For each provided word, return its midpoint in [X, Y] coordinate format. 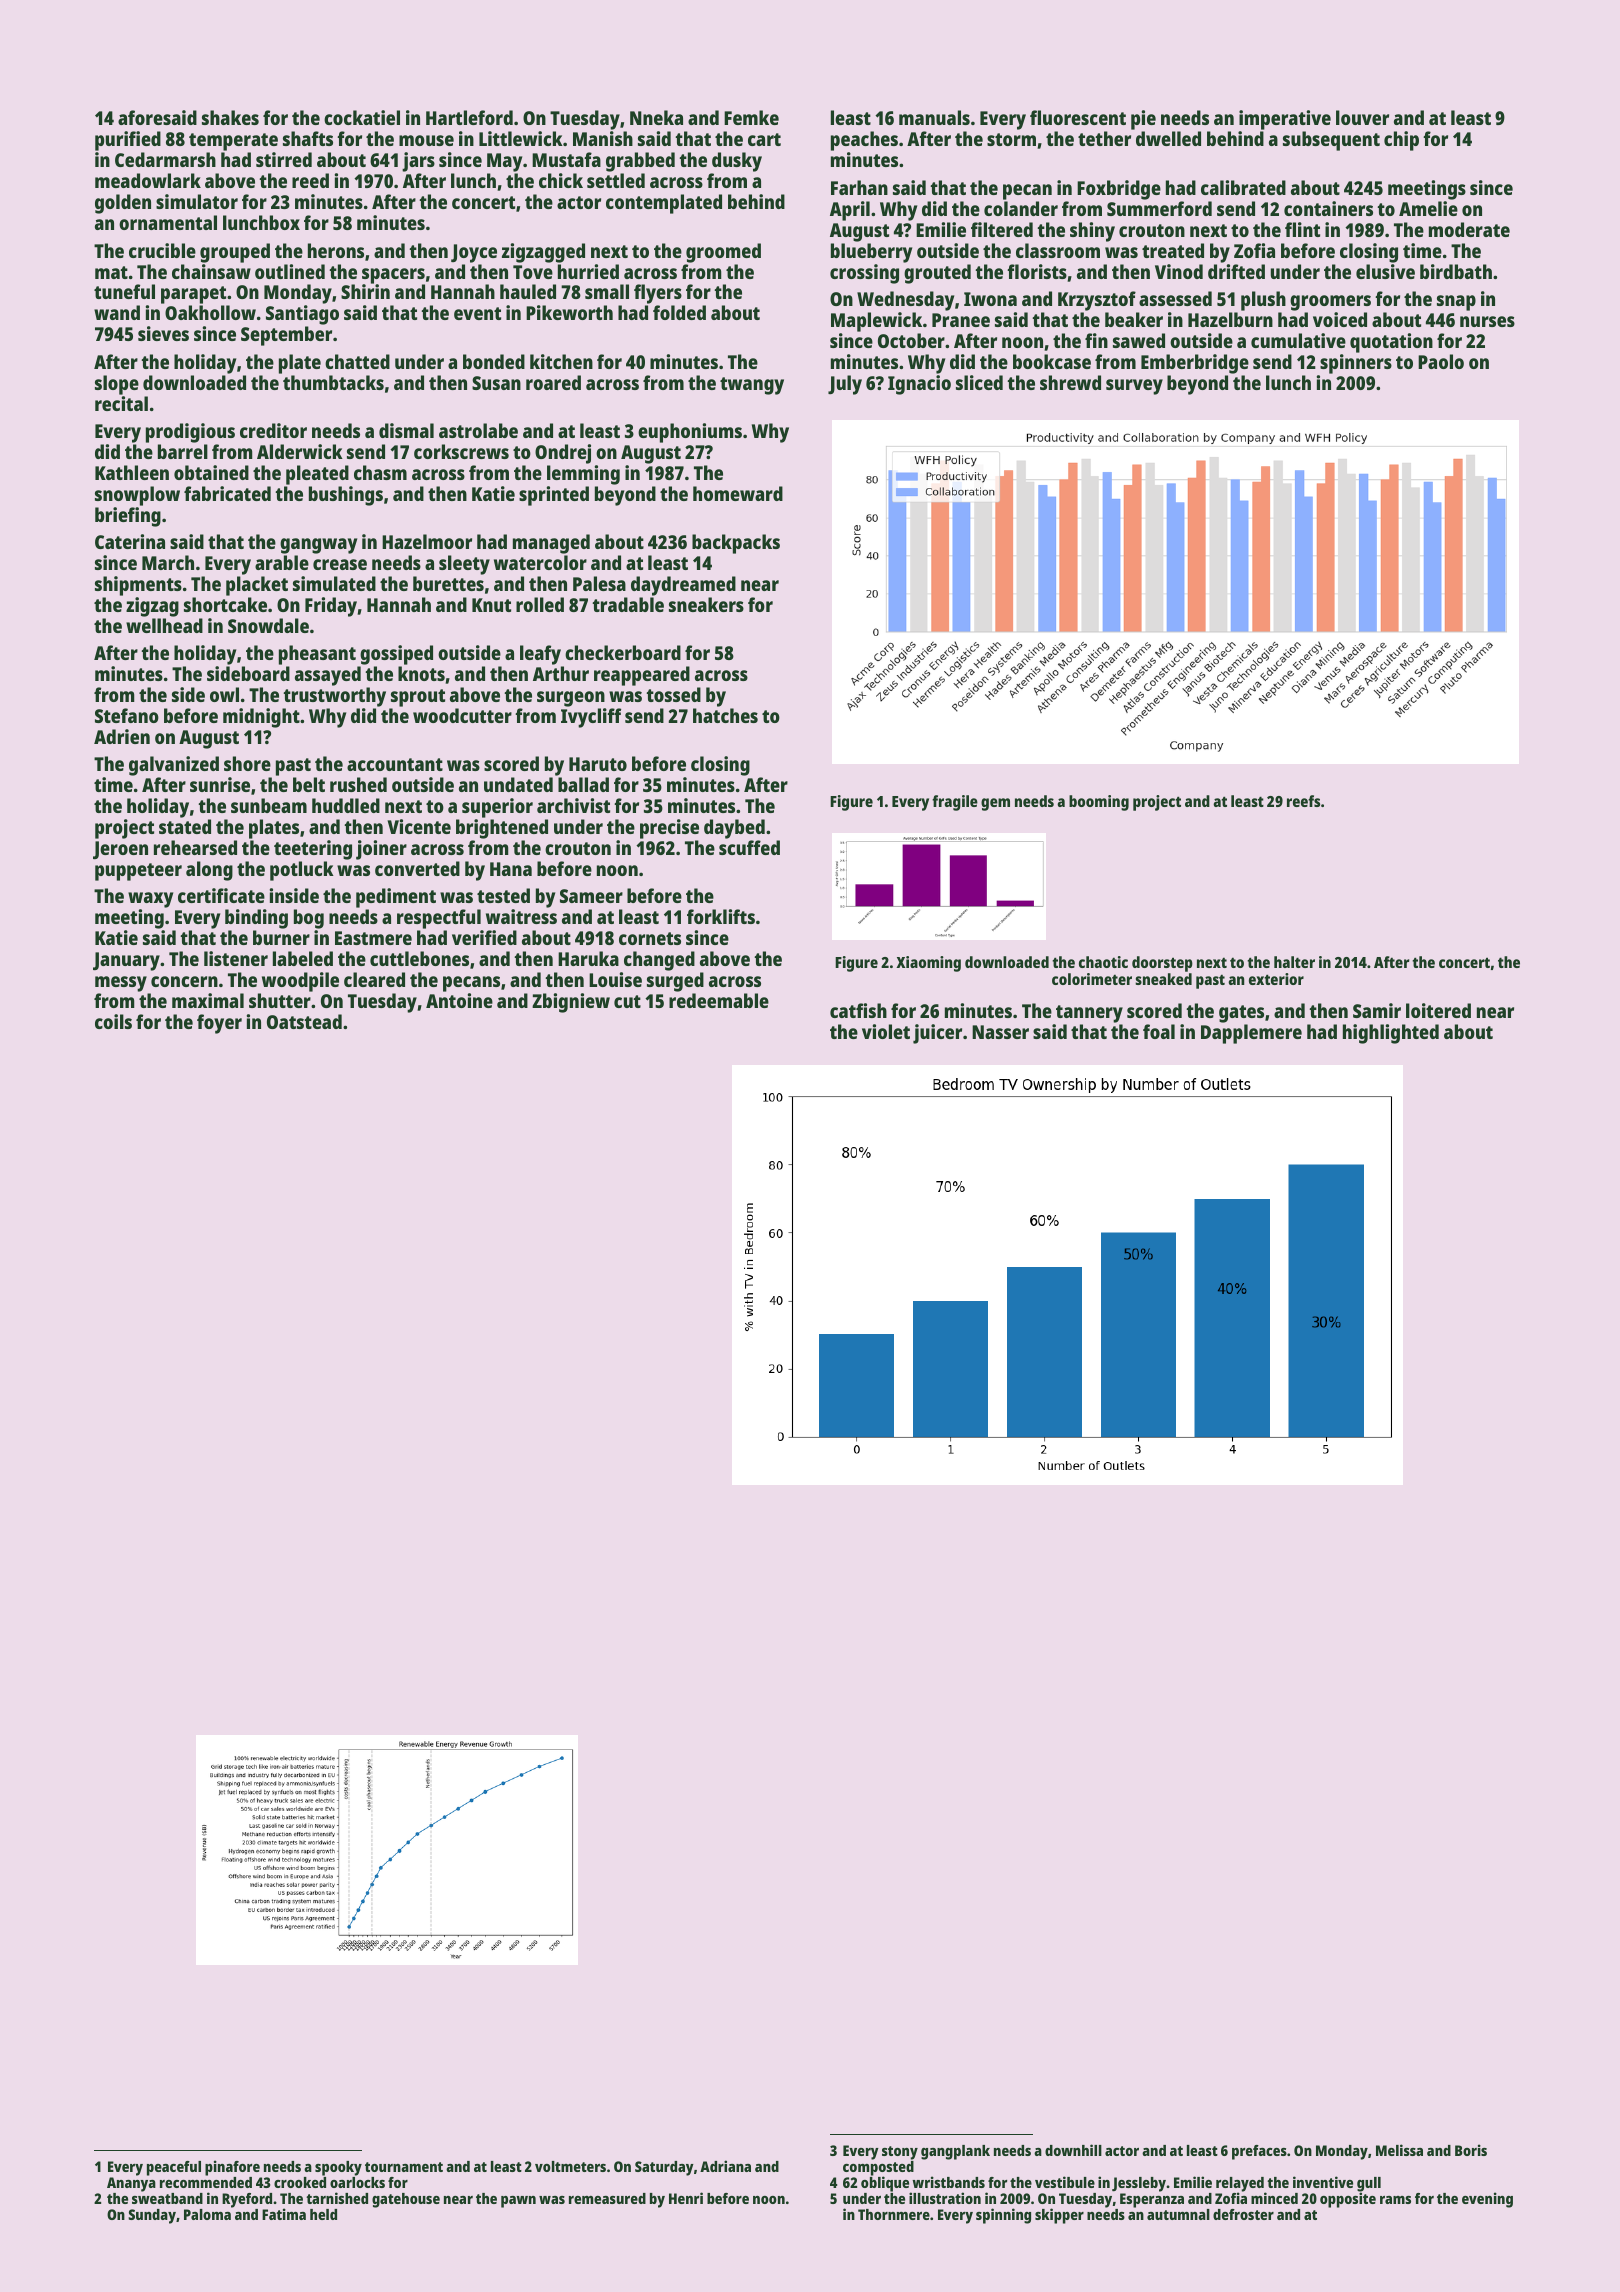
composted [878, 2169]
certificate [221, 895]
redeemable [719, 1000]
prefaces [1259, 2152]
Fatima [284, 2214]
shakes [230, 117]
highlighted [1391, 1034]
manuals [934, 117]
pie [1143, 121]
